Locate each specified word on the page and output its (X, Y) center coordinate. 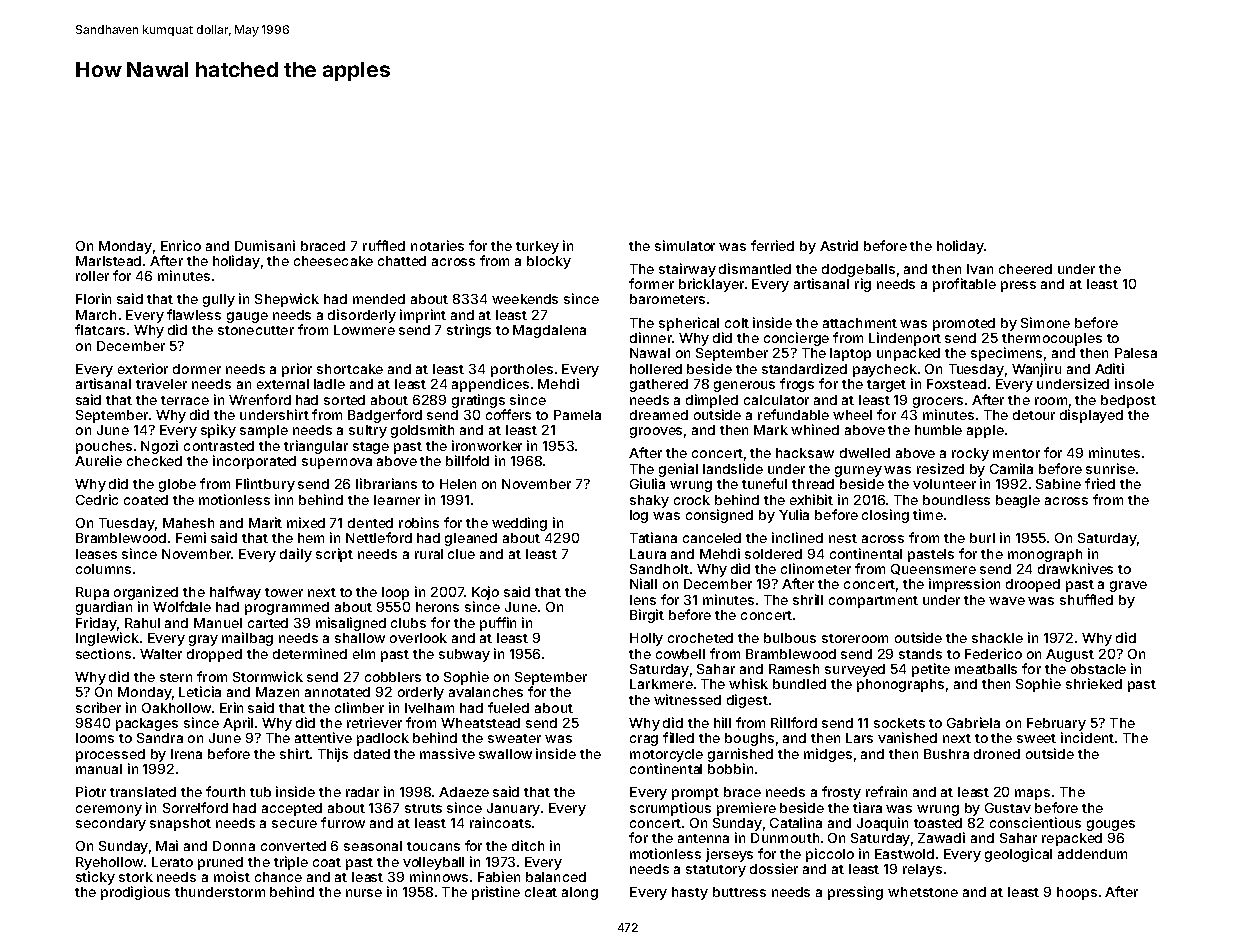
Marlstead (108, 261)
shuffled (1086, 599)
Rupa (92, 593)
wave (1007, 601)
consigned (719, 516)
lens (643, 600)
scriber (98, 707)
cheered (1025, 269)
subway (464, 655)
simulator (685, 245)
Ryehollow (109, 863)
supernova (337, 463)
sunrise (1110, 468)
